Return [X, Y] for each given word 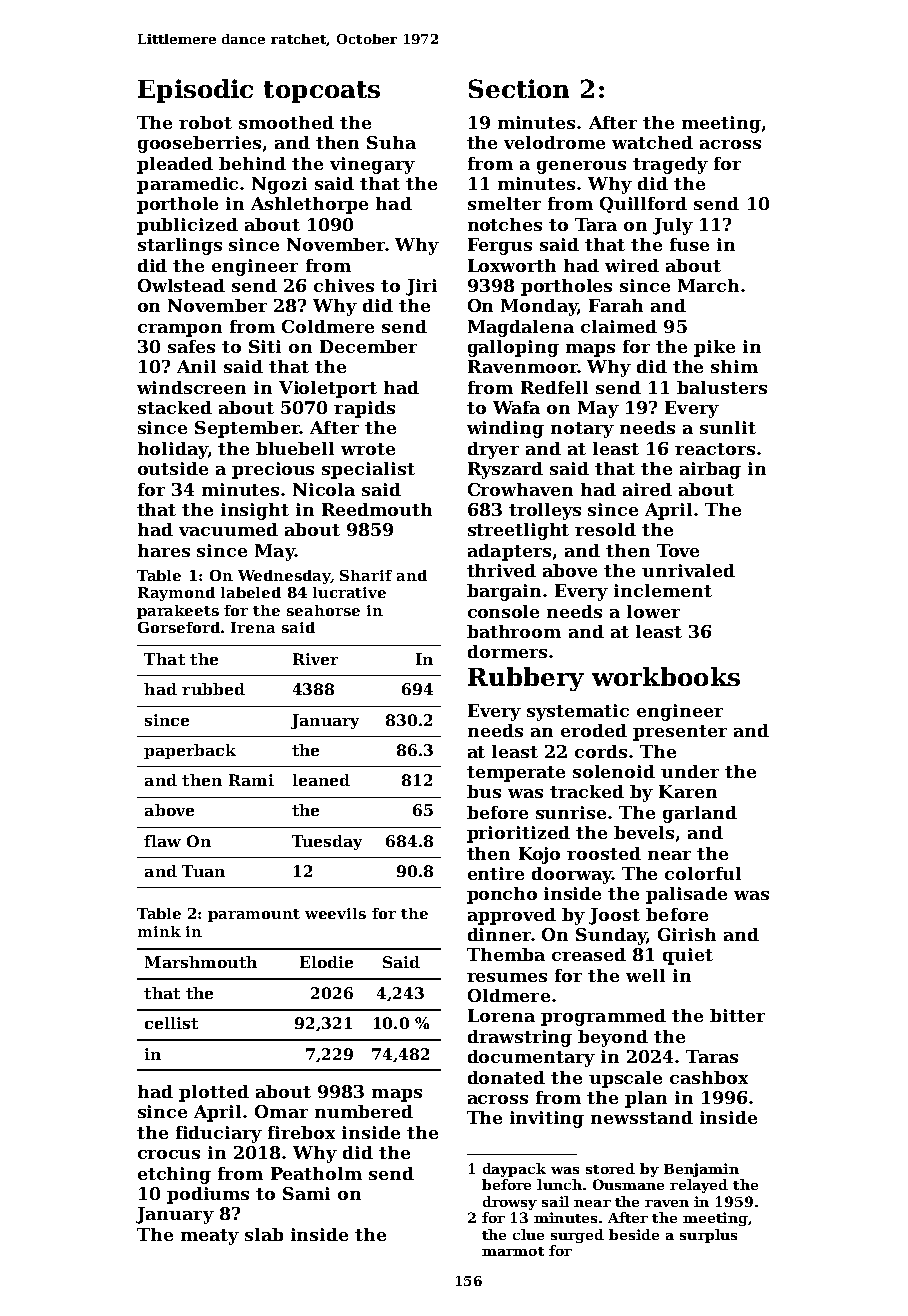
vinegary [372, 165]
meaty [210, 1237]
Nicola [324, 489]
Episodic [195, 91]
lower [653, 611]
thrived [501, 570]
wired [632, 265]
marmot [513, 1251]
